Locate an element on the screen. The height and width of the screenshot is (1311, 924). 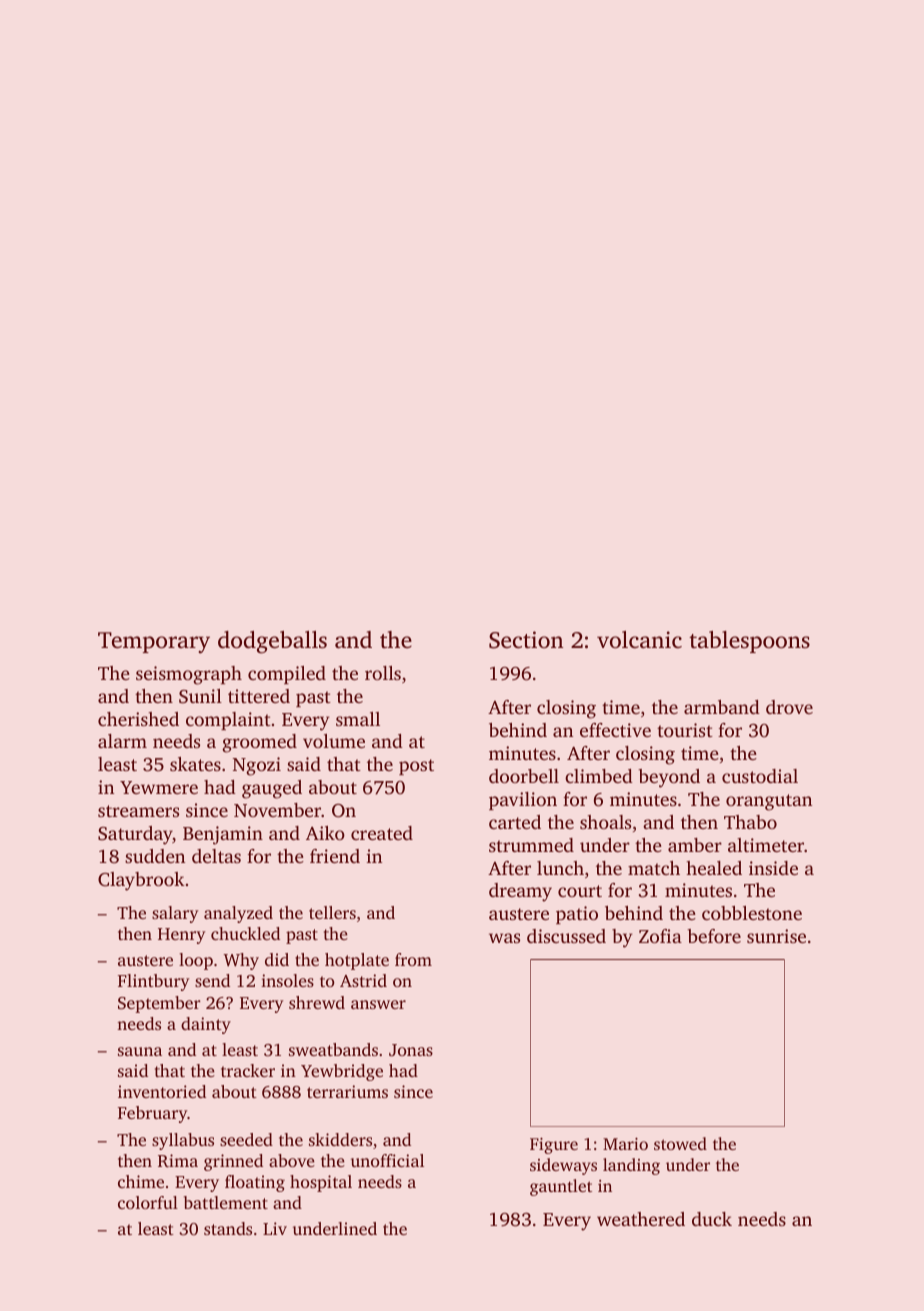
Zofia is located at coordinates (660, 936).
